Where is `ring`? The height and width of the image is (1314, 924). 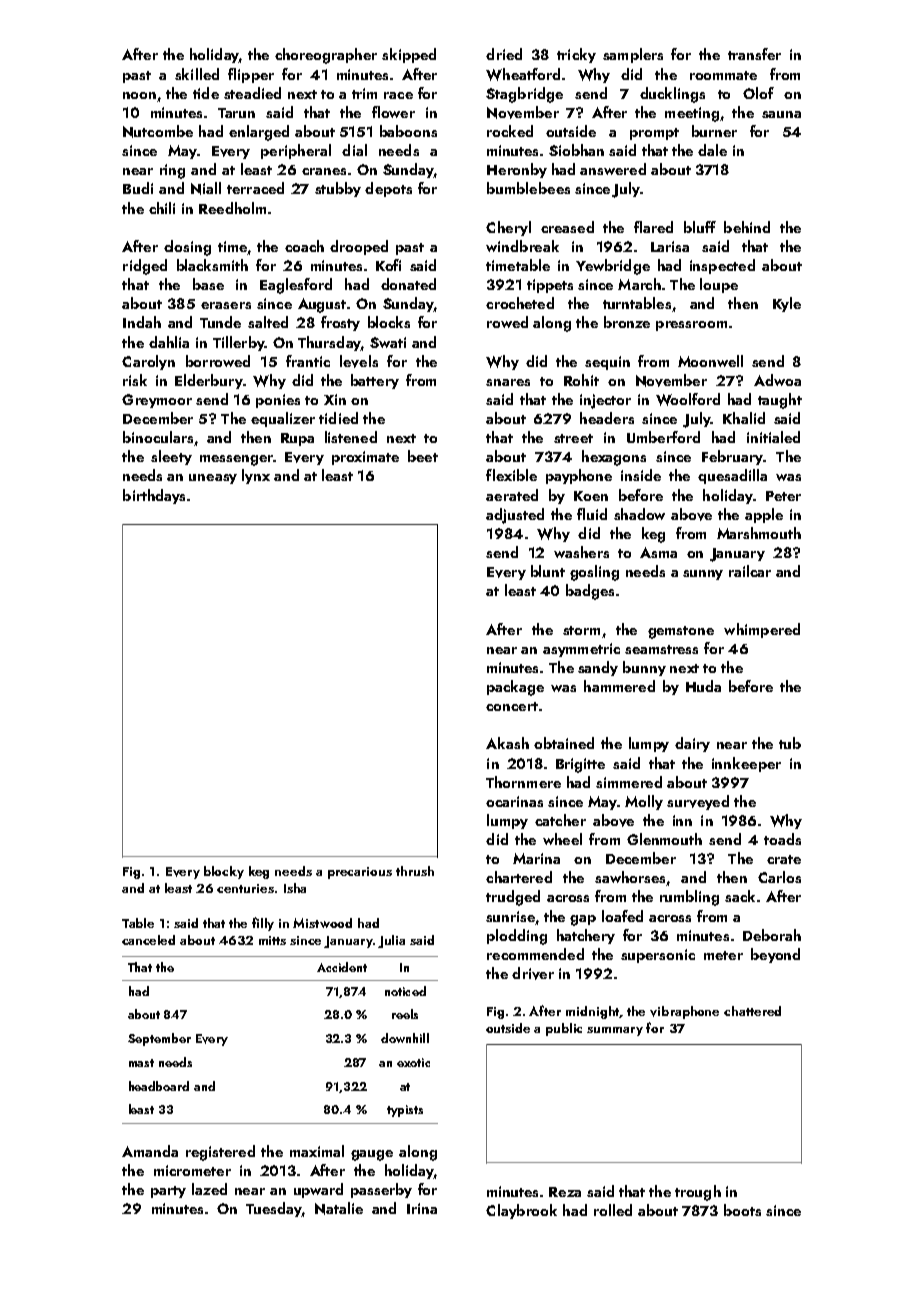
ring is located at coordinates (172, 171).
